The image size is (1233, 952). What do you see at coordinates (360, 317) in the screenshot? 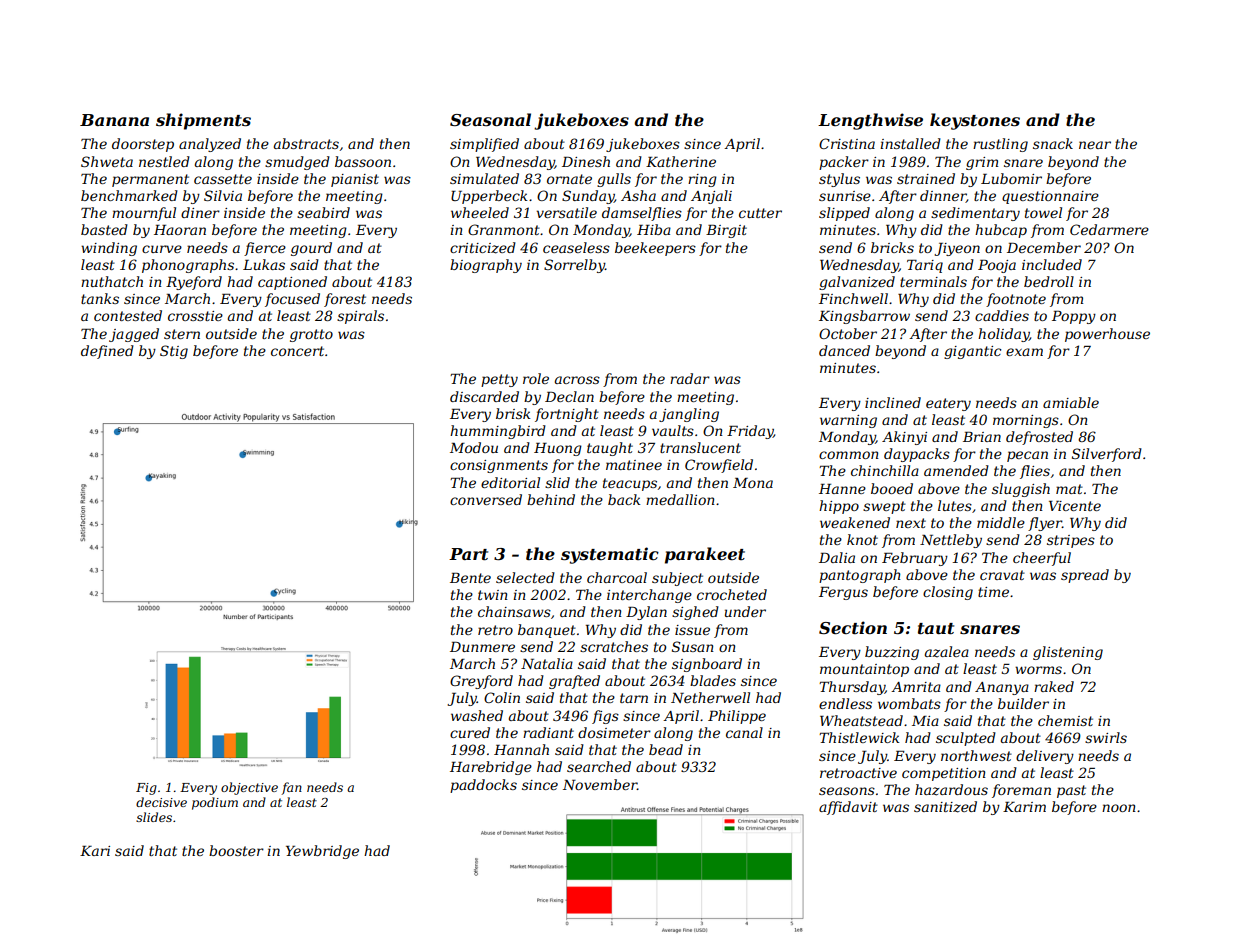
I see `spirals` at bounding box center [360, 317].
